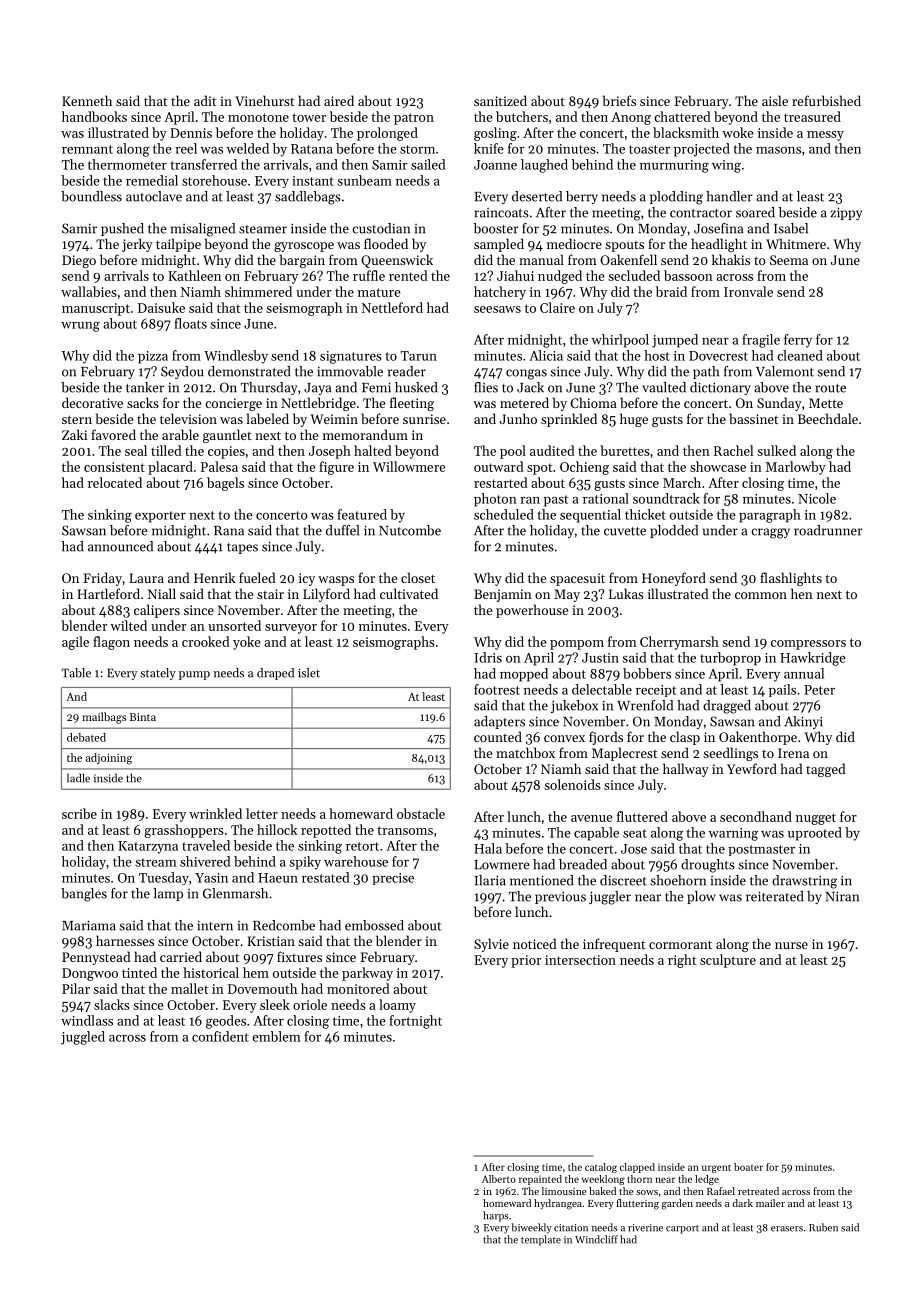 Image resolution: width=924 pixels, height=1308 pixels. Describe the element at coordinates (109, 759) in the image. I see `adjoining` at that location.
